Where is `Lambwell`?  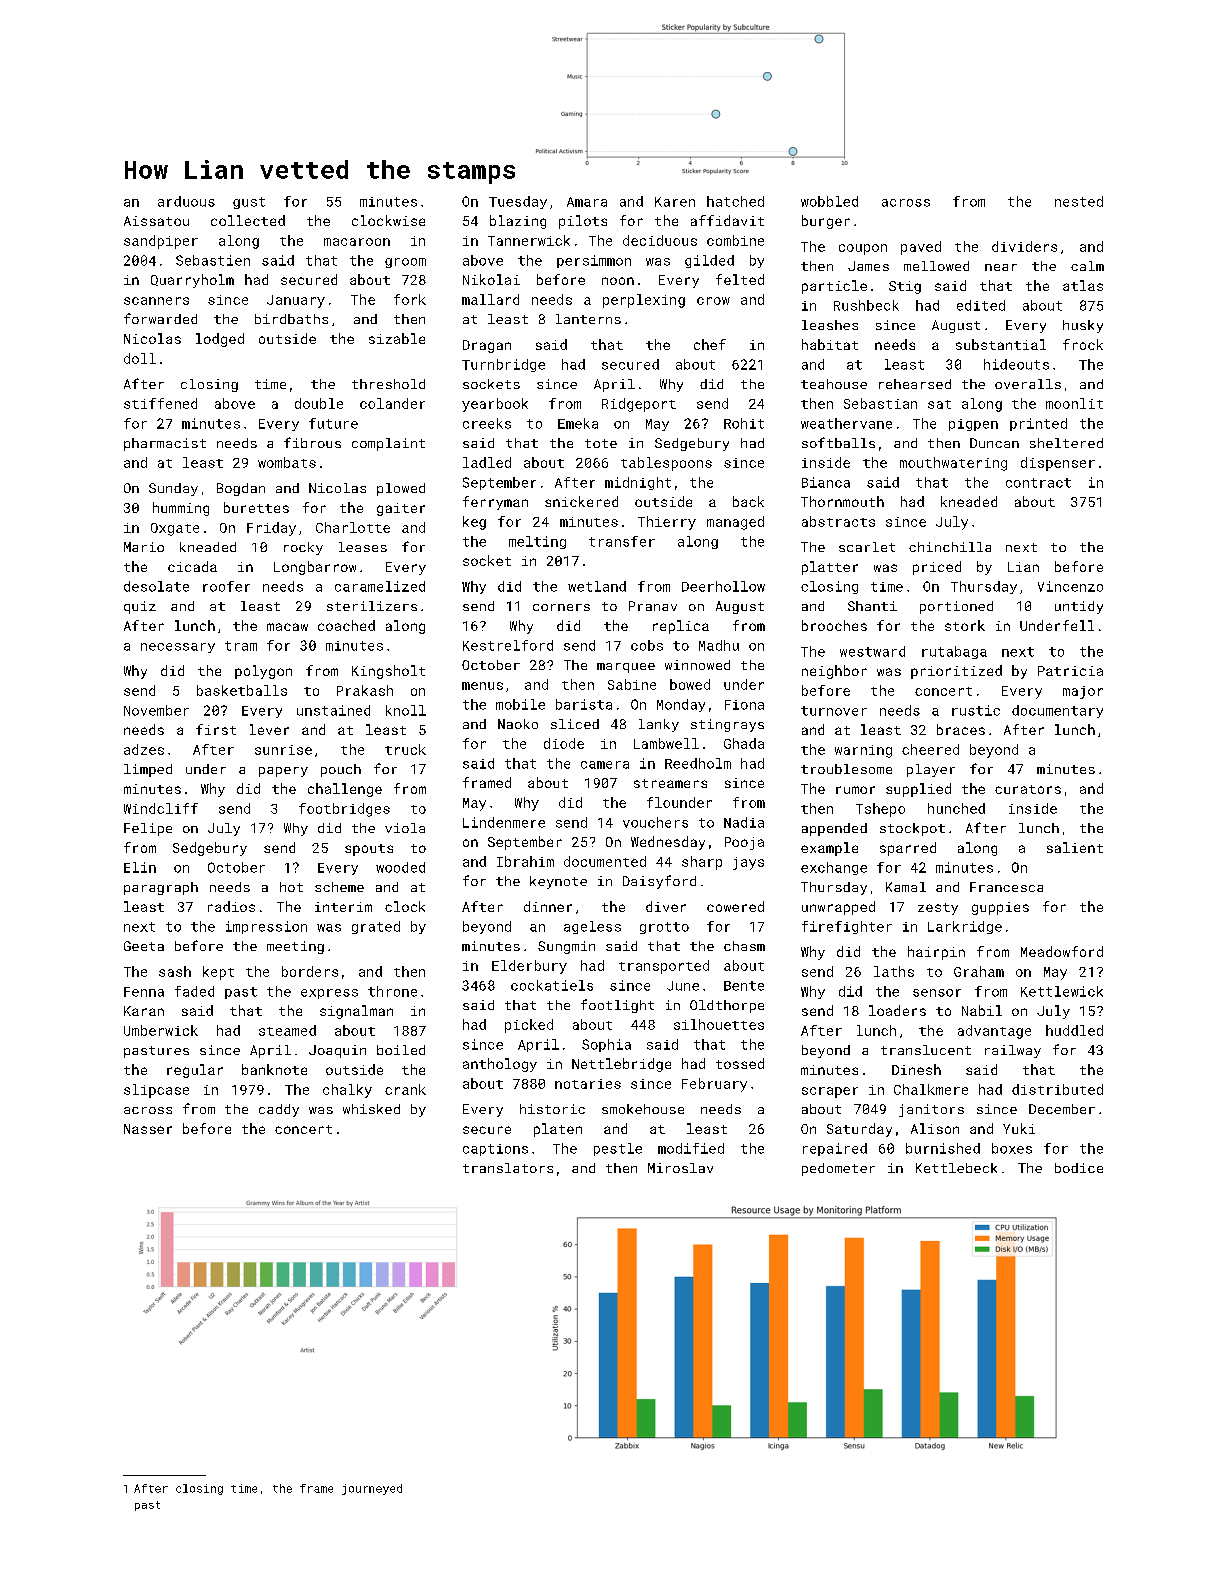
Lambwell is located at coordinates (666, 743).
